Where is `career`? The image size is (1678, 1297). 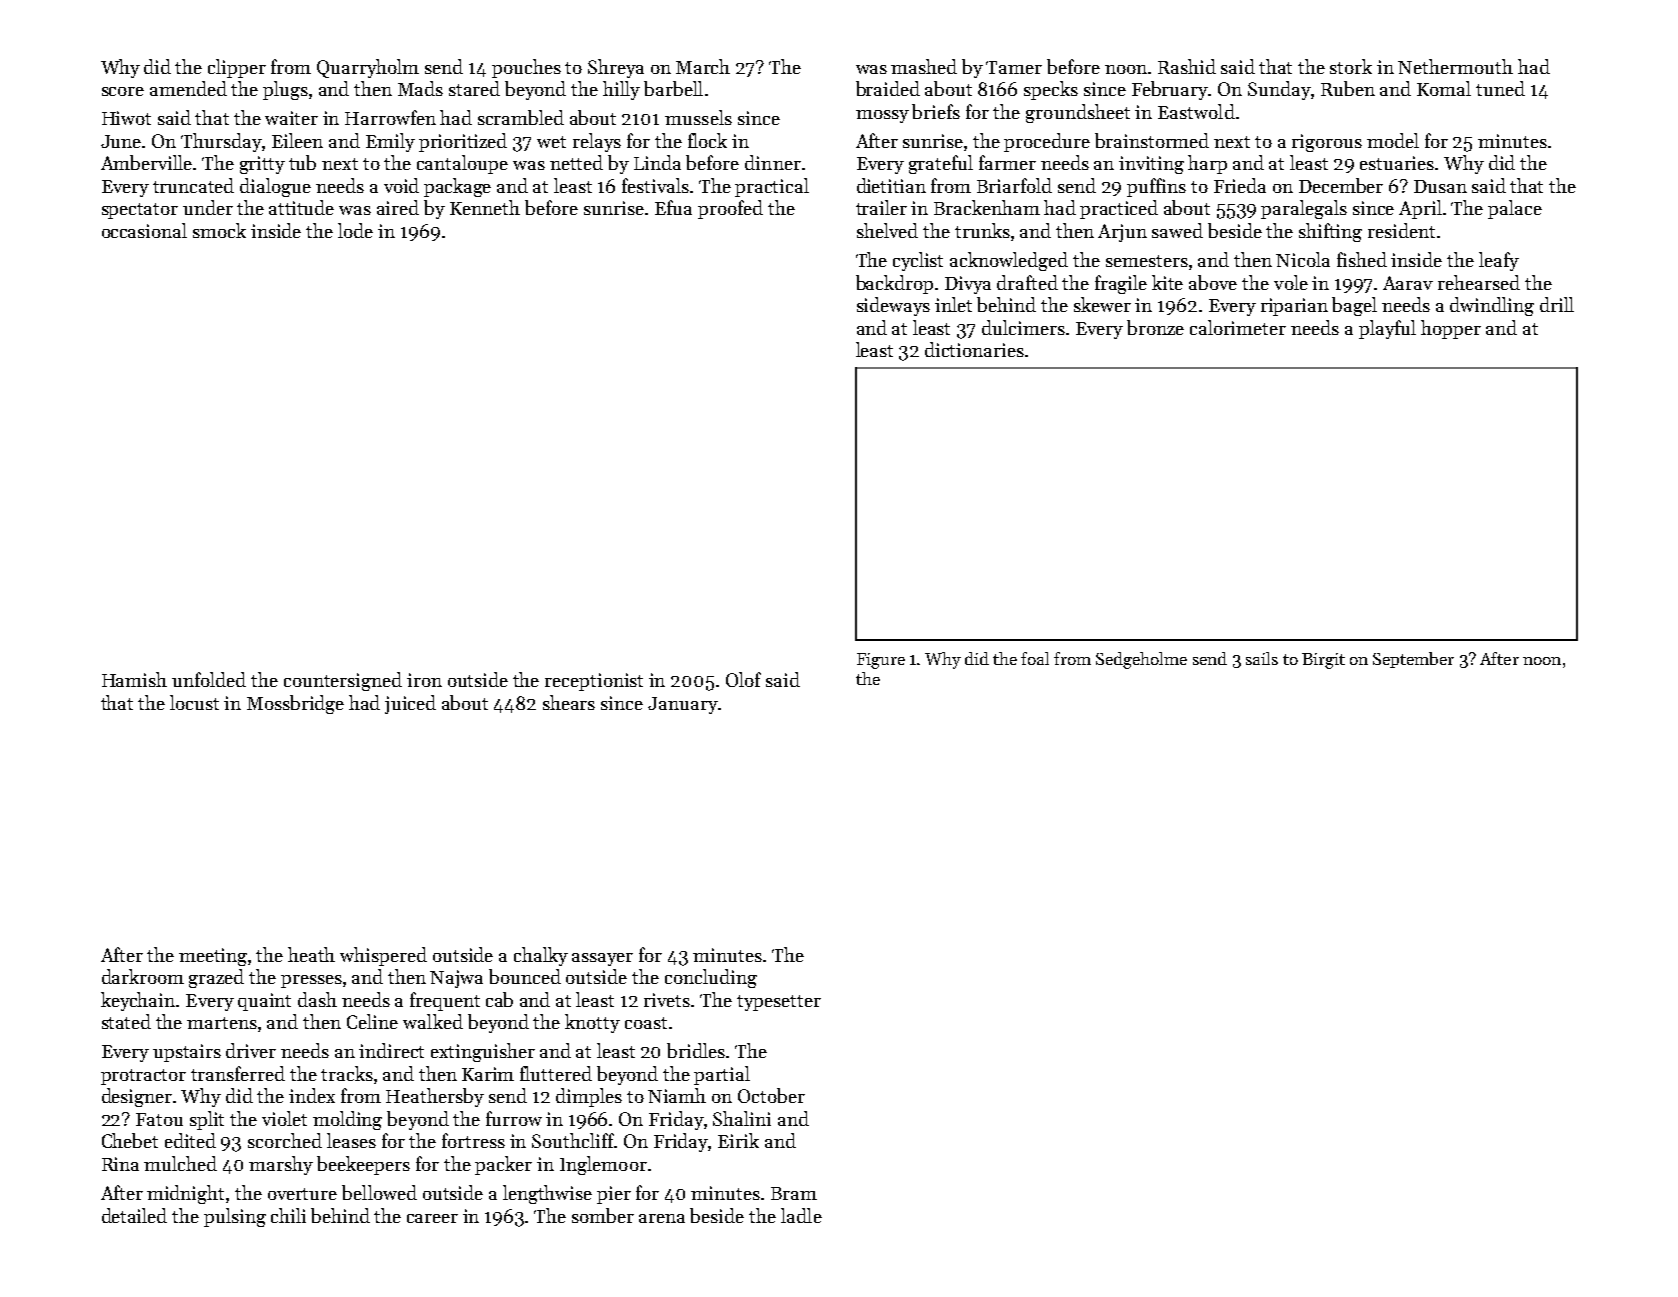 career is located at coordinates (432, 1218).
